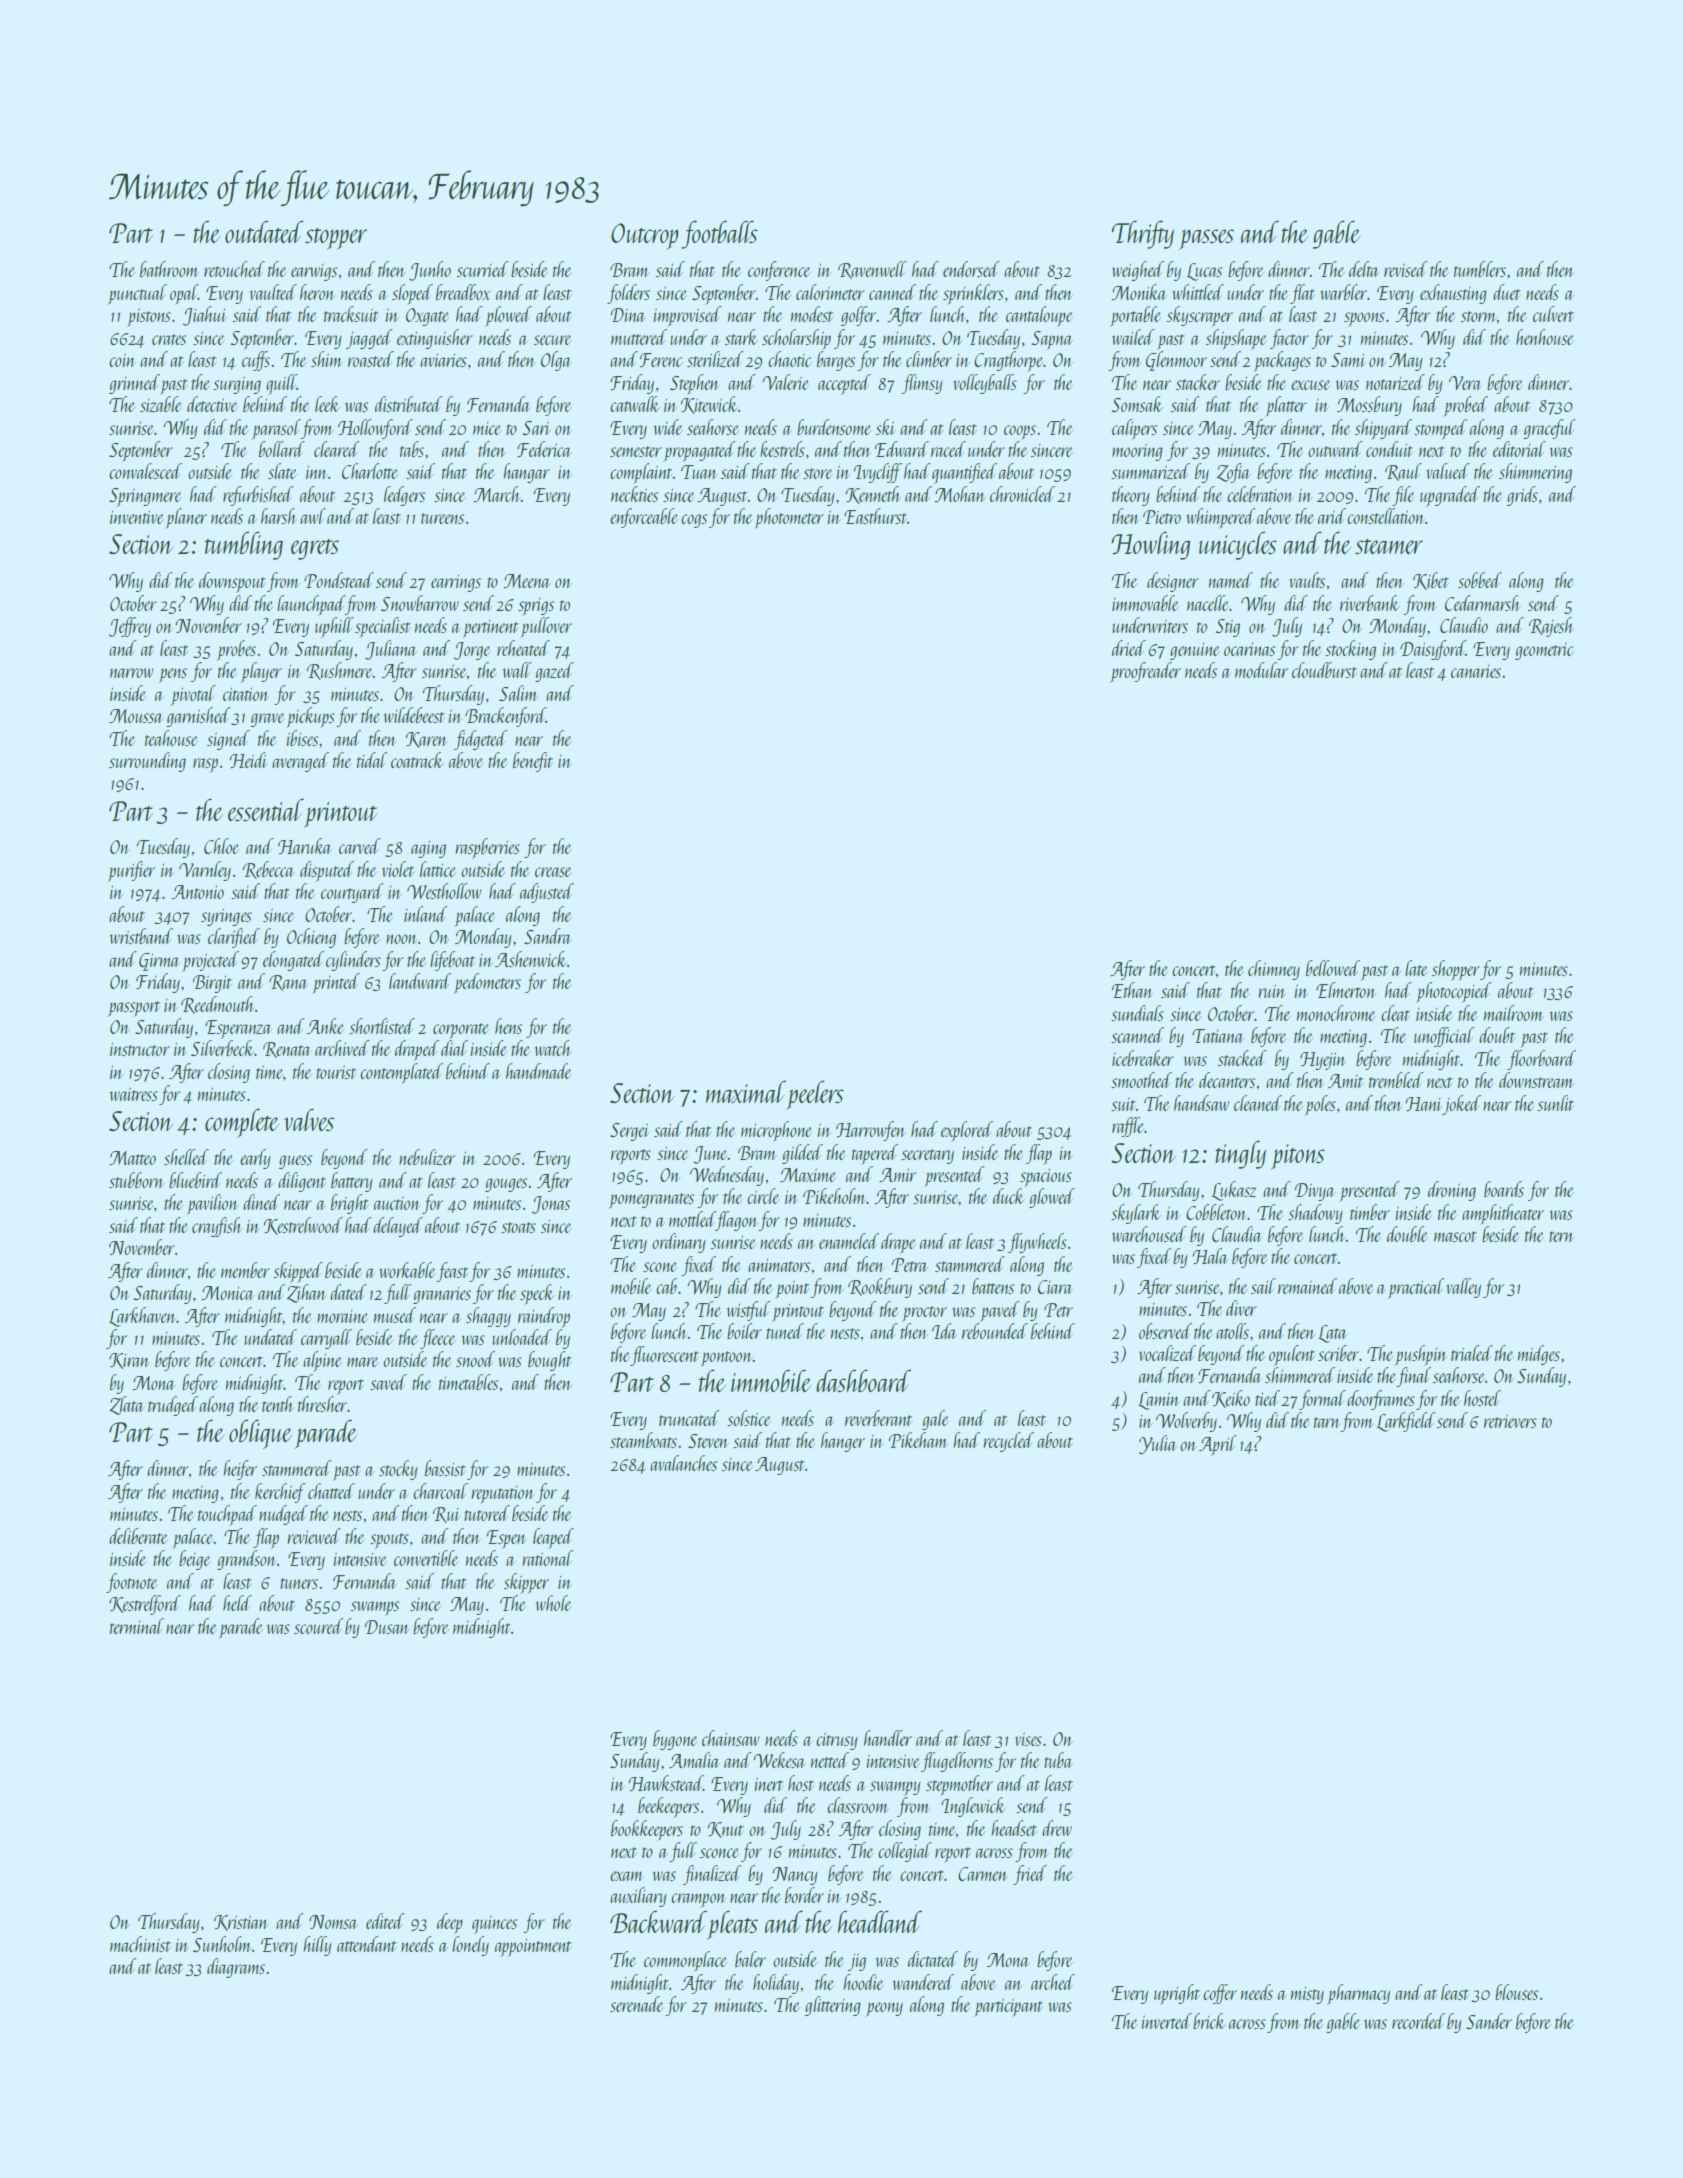 The image size is (1683, 2178). Describe the element at coordinates (1489, 2021) in the image. I see `Sander` at that location.
